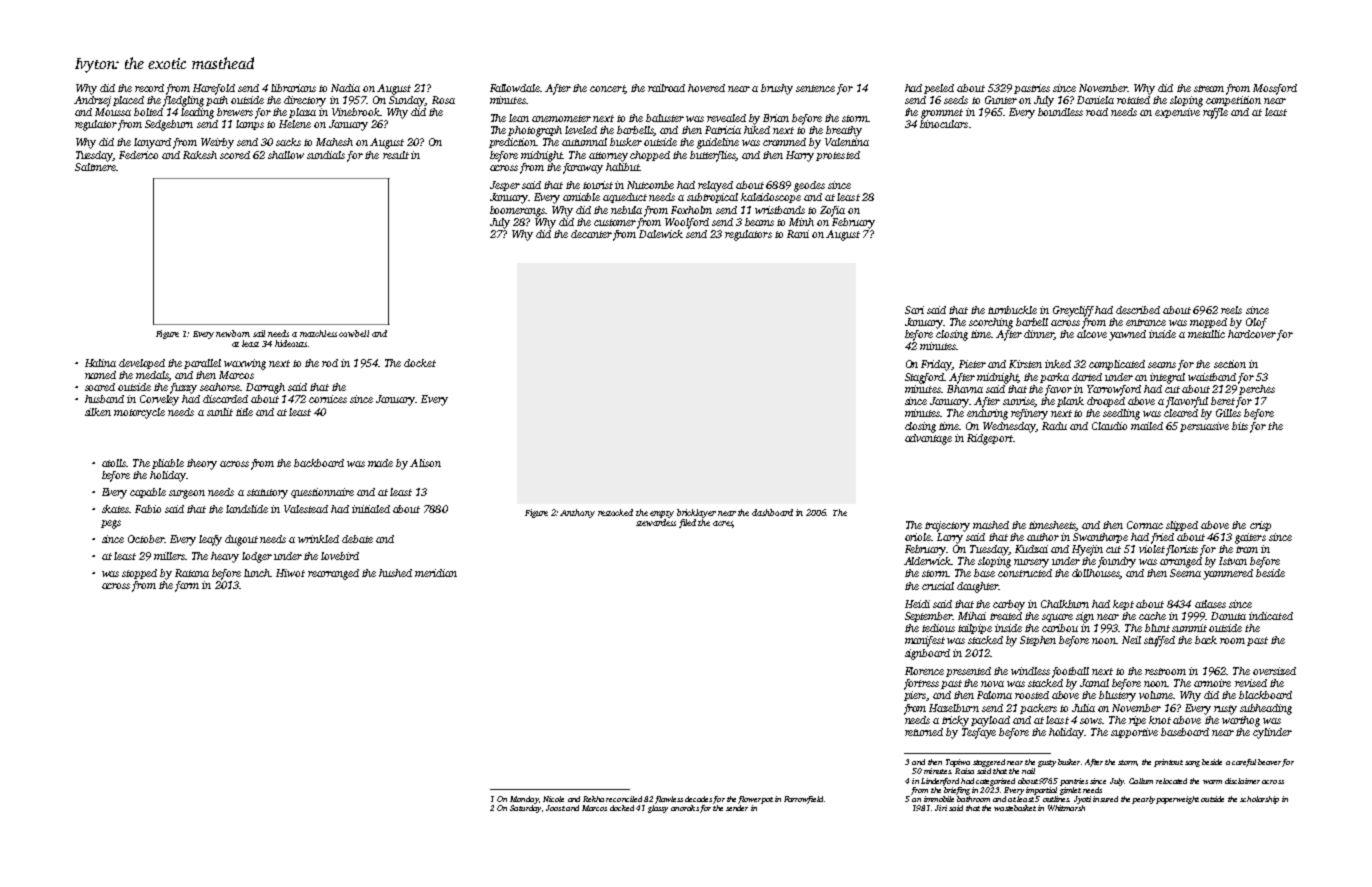 This screenshot has height=887, width=1372. I want to click on Woolford, so click(687, 223).
